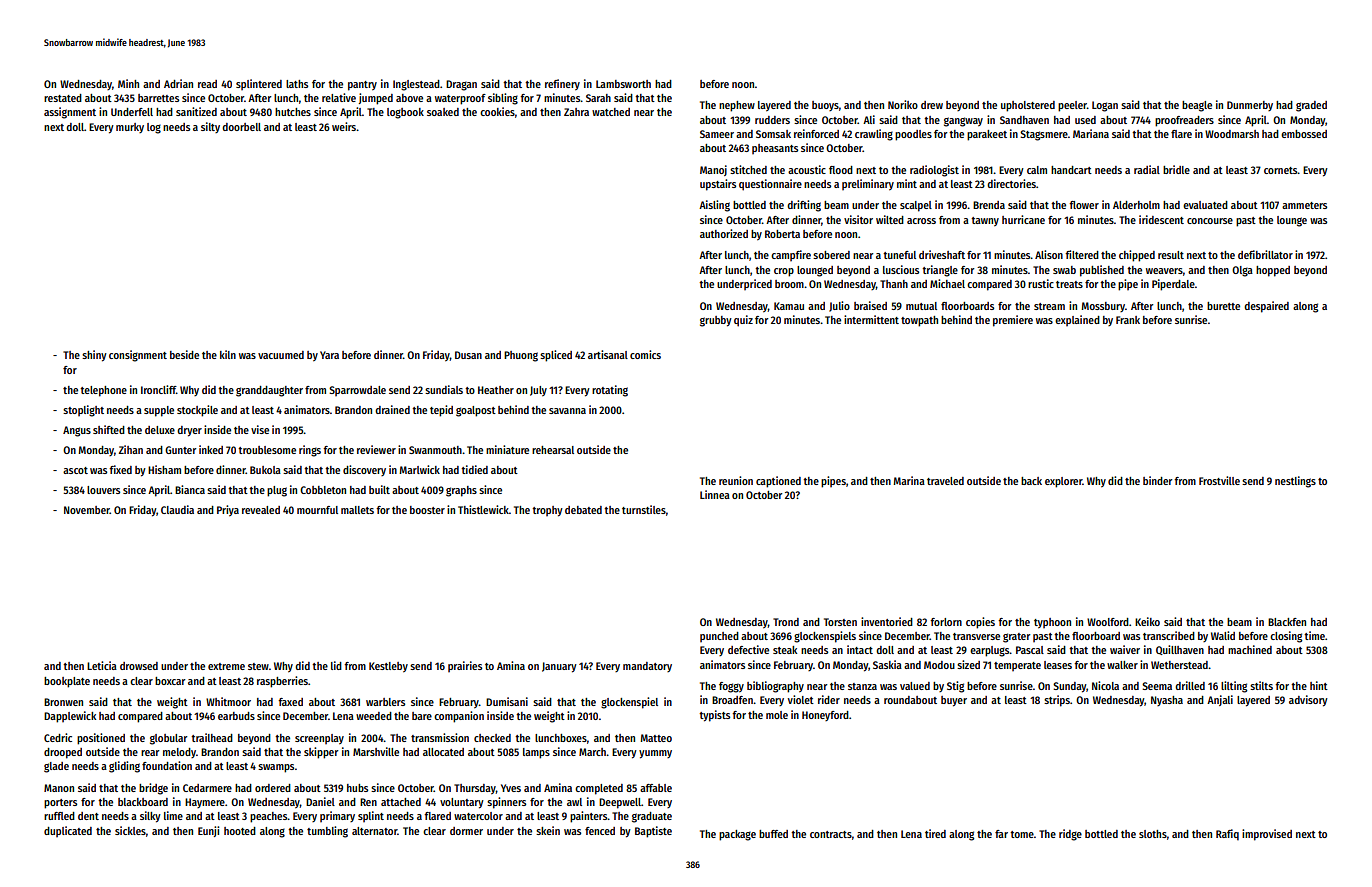  What do you see at coordinates (548, 830) in the screenshot?
I see `skein` at bounding box center [548, 830].
